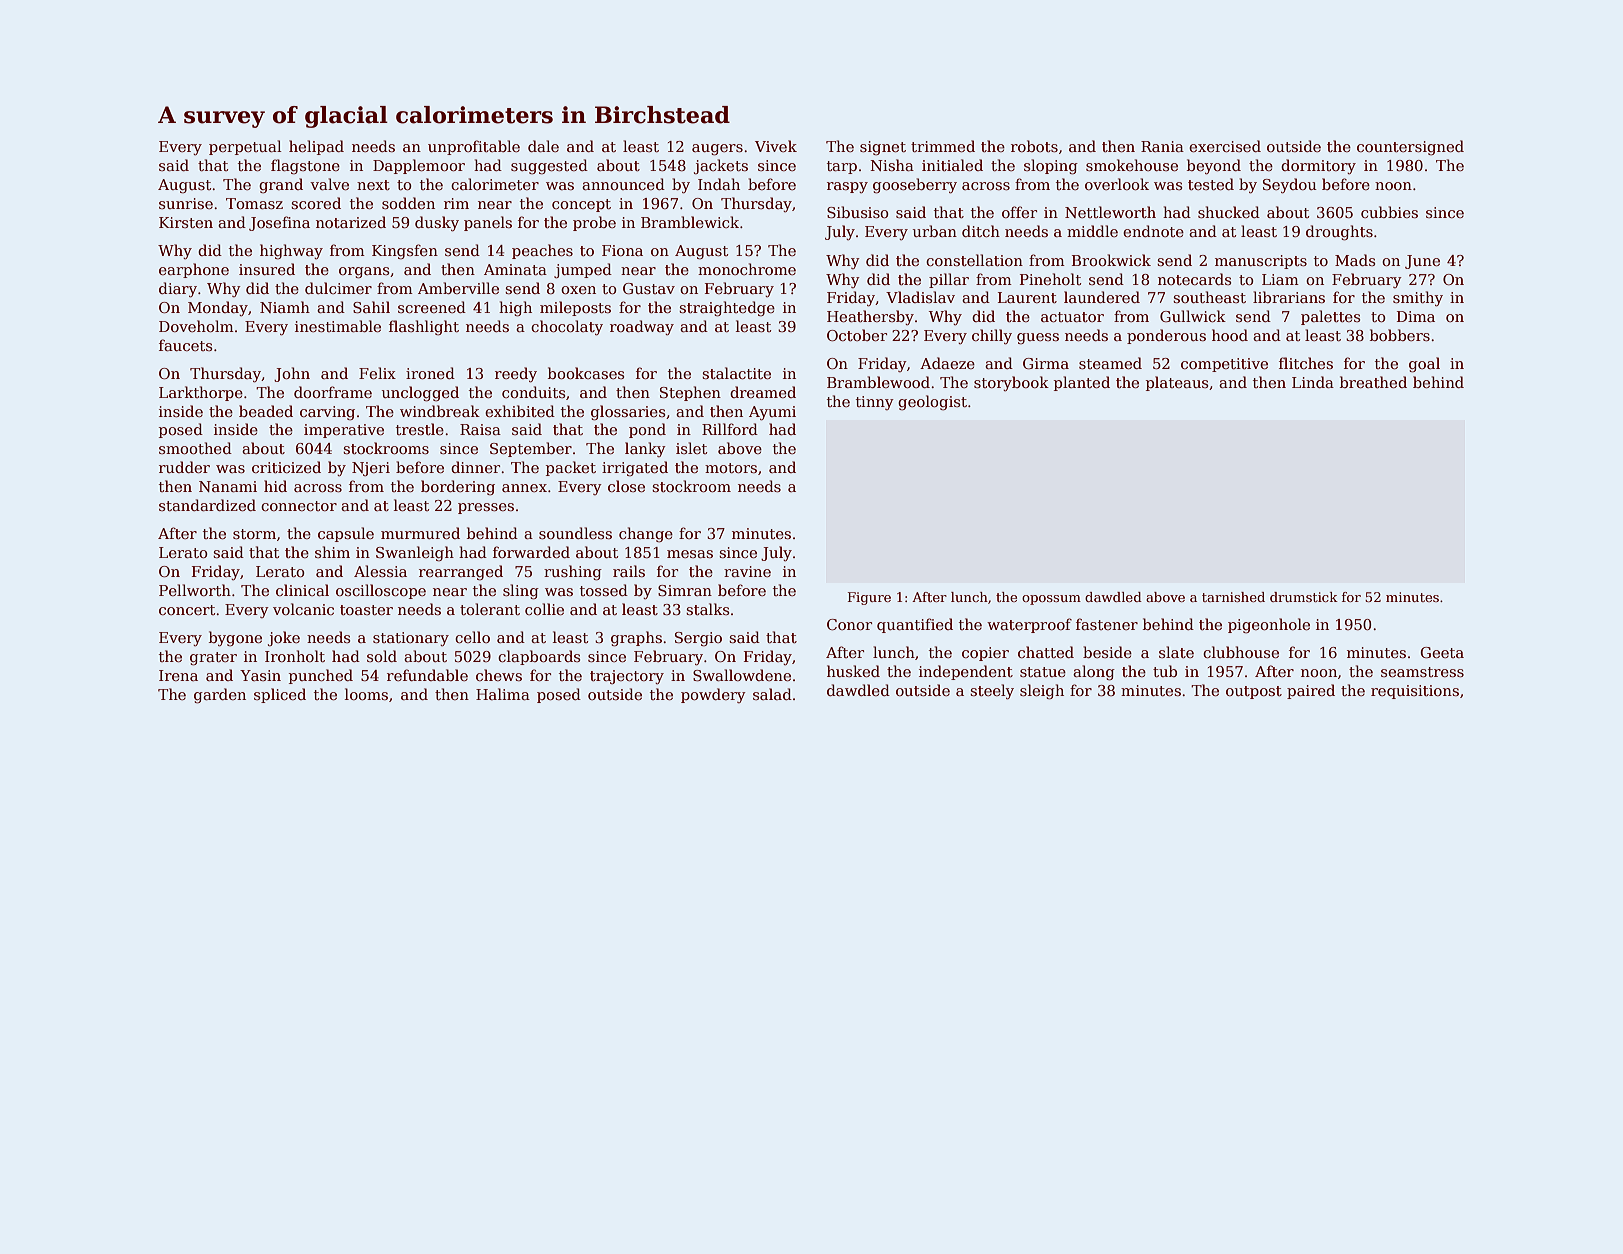 This screenshot has width=1623, height=1254. What do you see at coordinates (1306, 363) in the screenshot?
I see `flitches` at bounding box center [1306, 363].
